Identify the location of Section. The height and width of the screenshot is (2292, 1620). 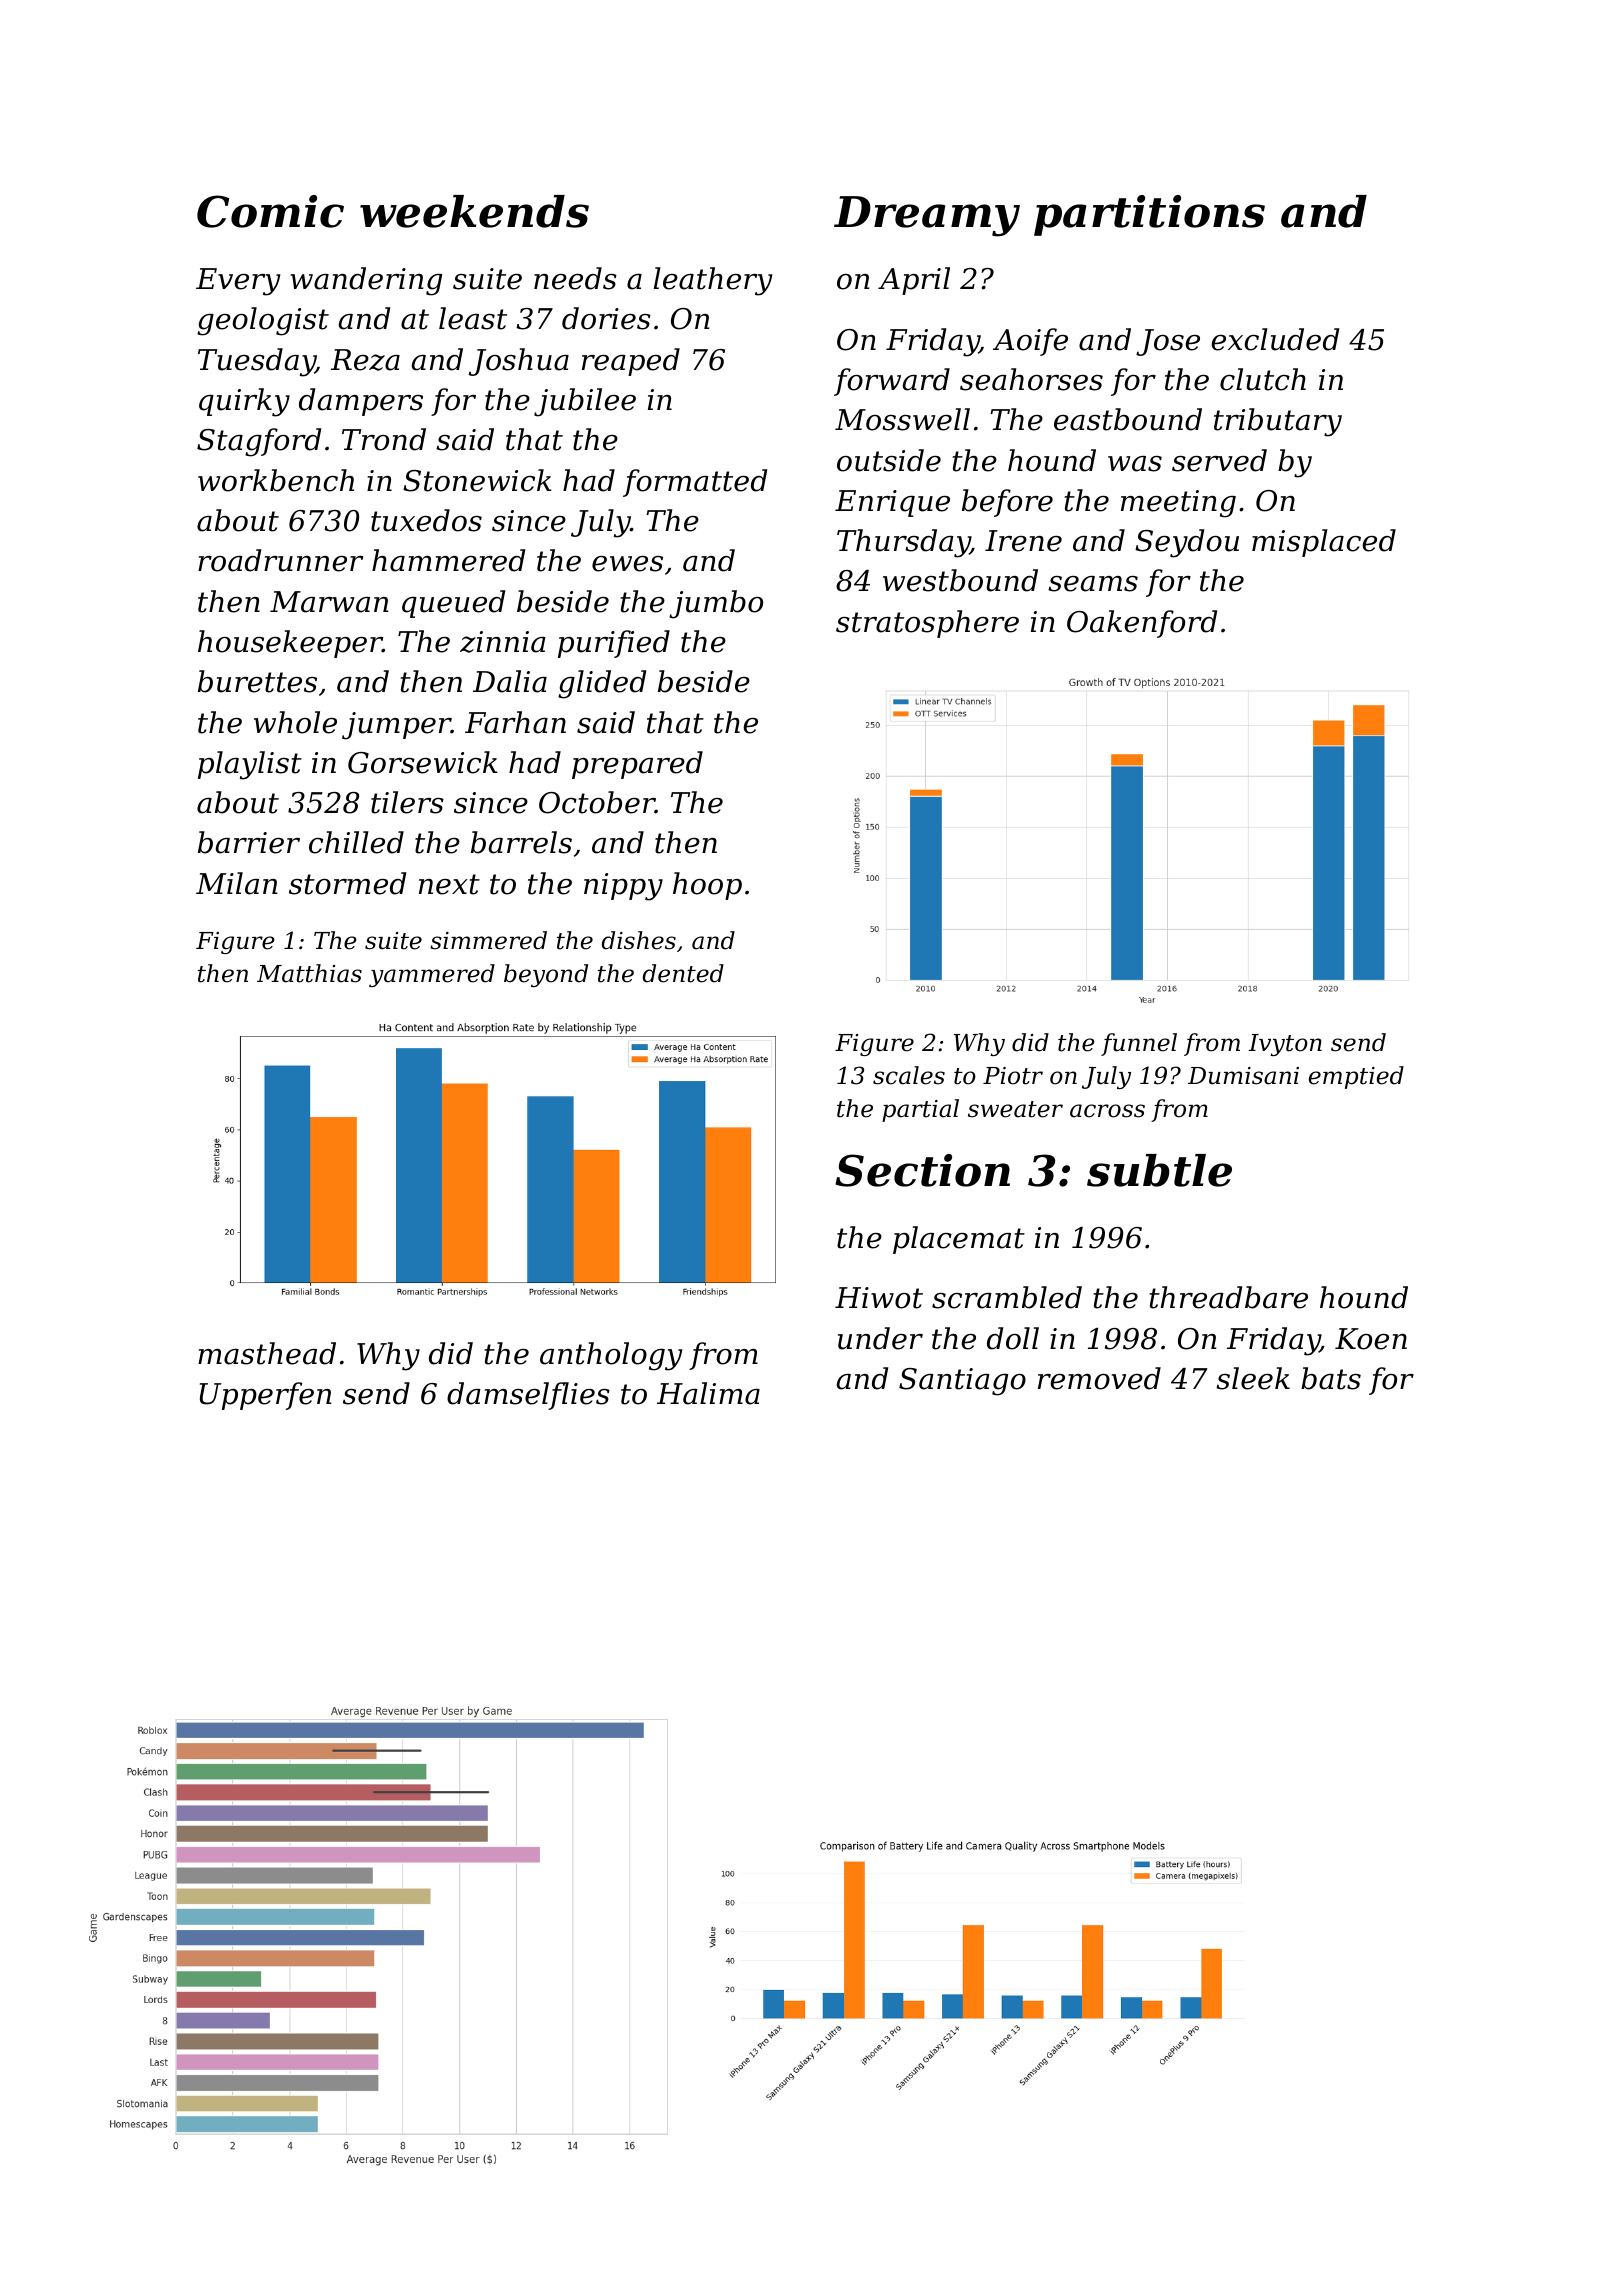
(922, 1170).
